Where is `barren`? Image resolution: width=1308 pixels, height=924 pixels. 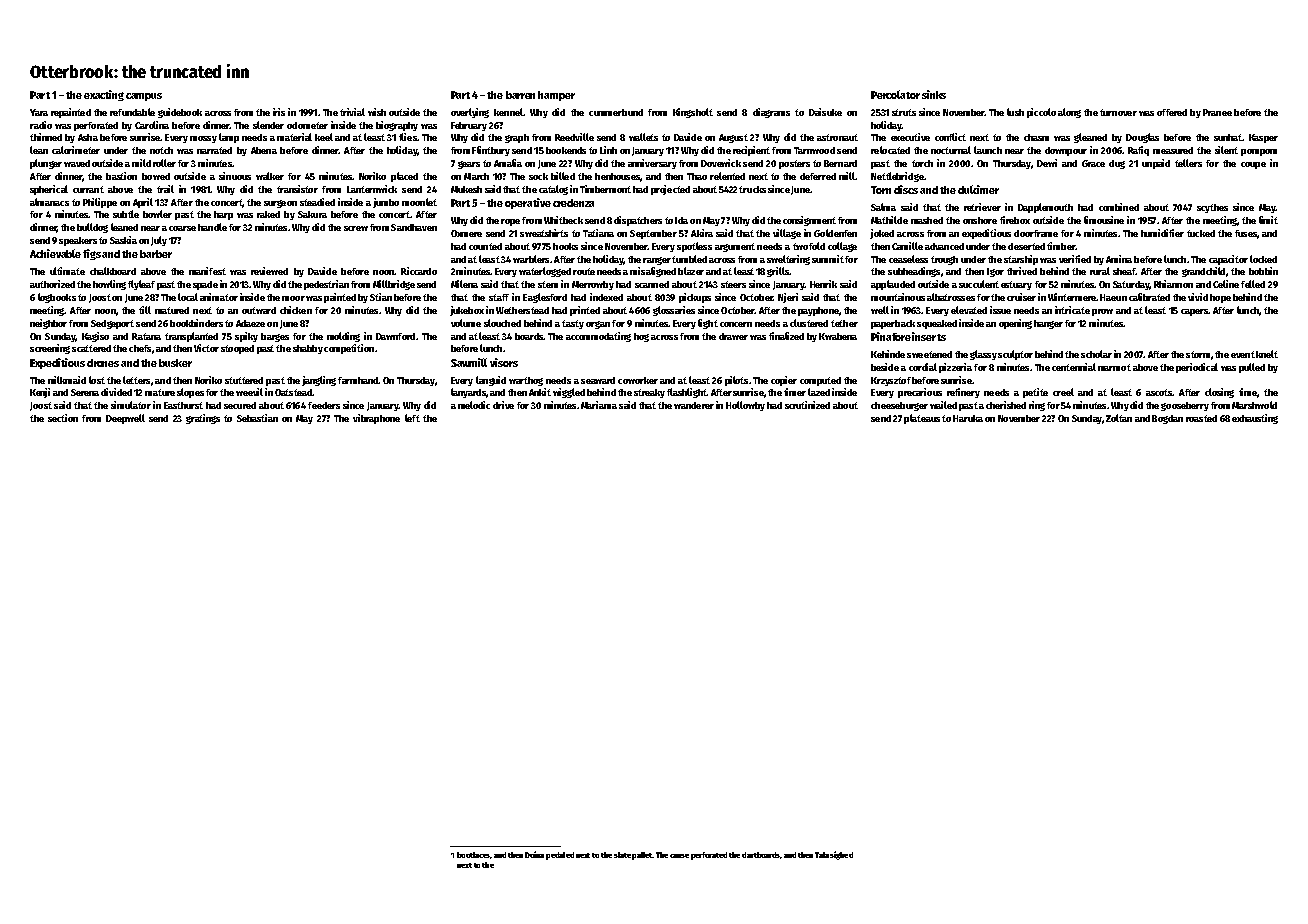
barren is located at coordinates (520, 95).
